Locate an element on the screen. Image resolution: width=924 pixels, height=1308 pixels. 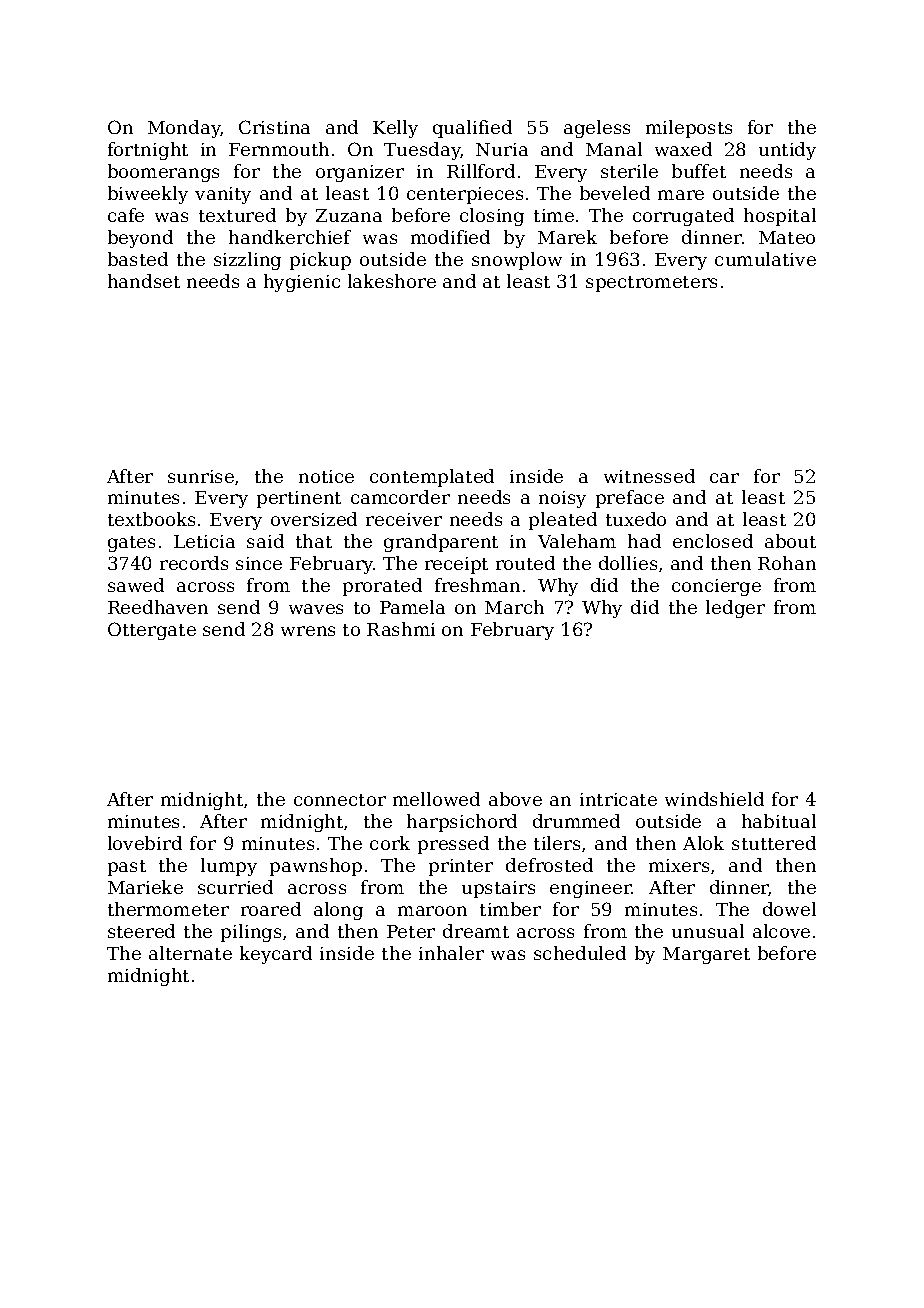
untidy is located at coordinates (787, 151).
